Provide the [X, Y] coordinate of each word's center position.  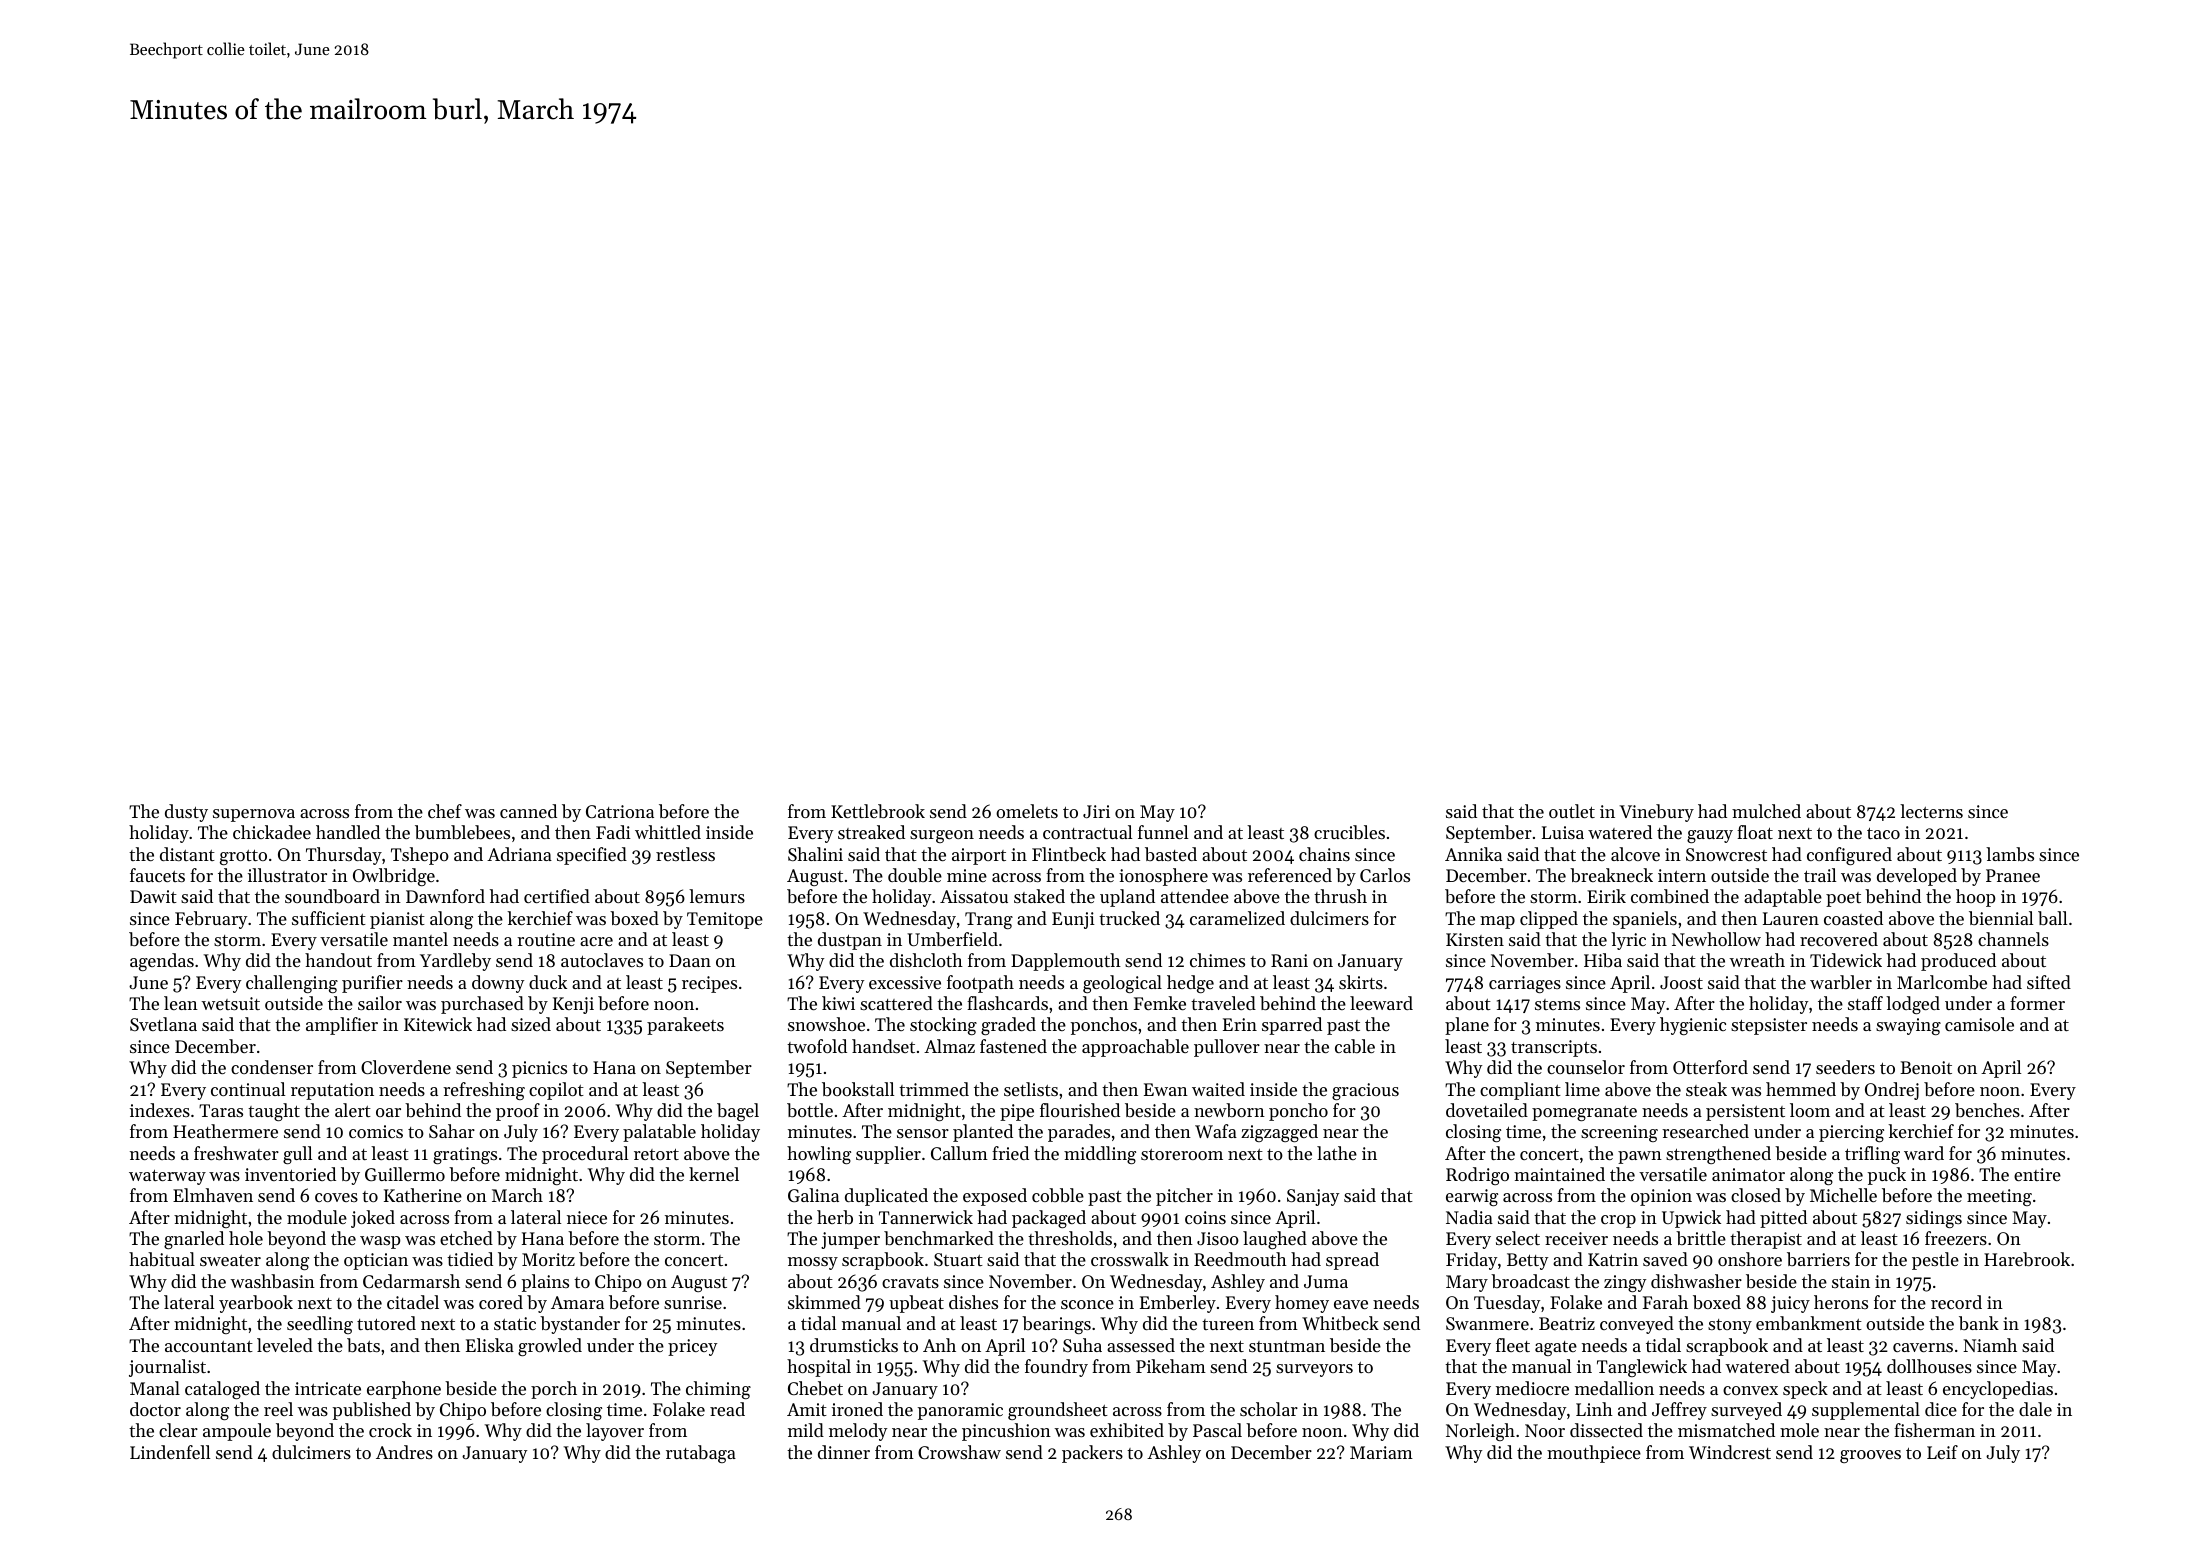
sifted [2049, 982]
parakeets [685, 1026]
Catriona [620, 811]
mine [967, 875]
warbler [1841, 982]
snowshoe [826, 1024]
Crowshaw [959, 1452]
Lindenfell [170, 1452]
